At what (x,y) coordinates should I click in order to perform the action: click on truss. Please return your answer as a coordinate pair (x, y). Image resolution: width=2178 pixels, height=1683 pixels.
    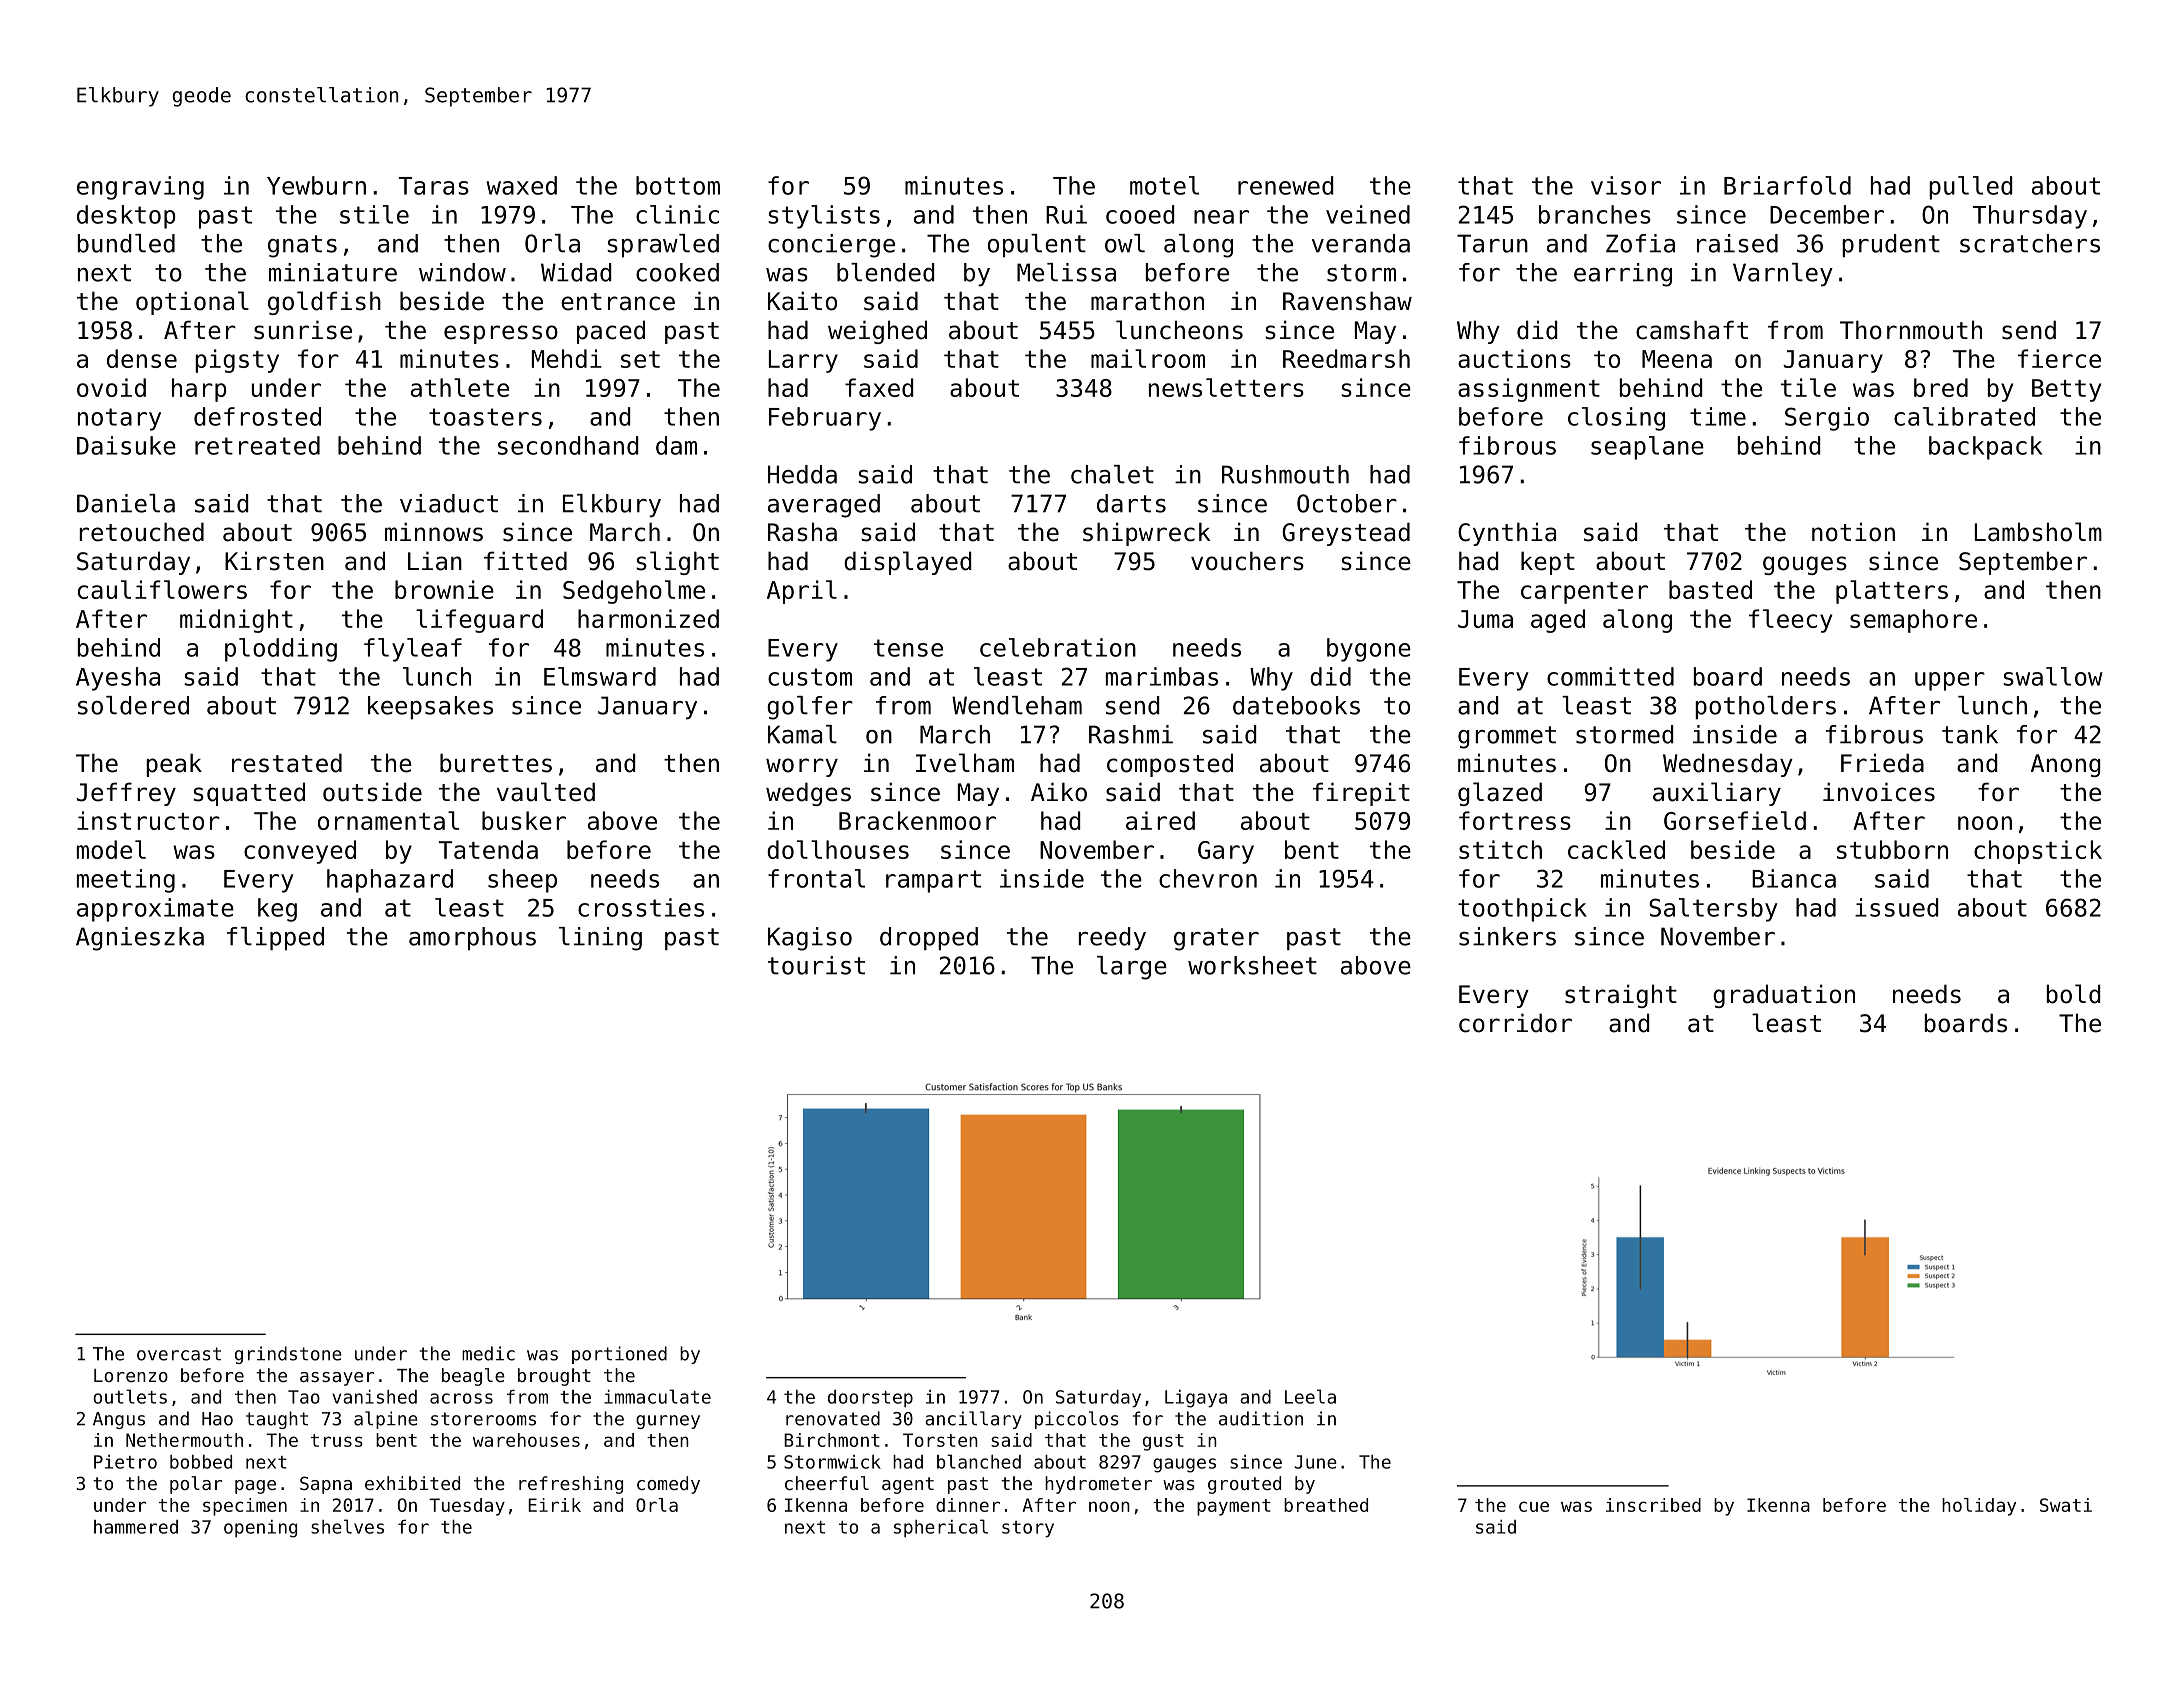
    Looking at the image, I should click on (337, 1440).
